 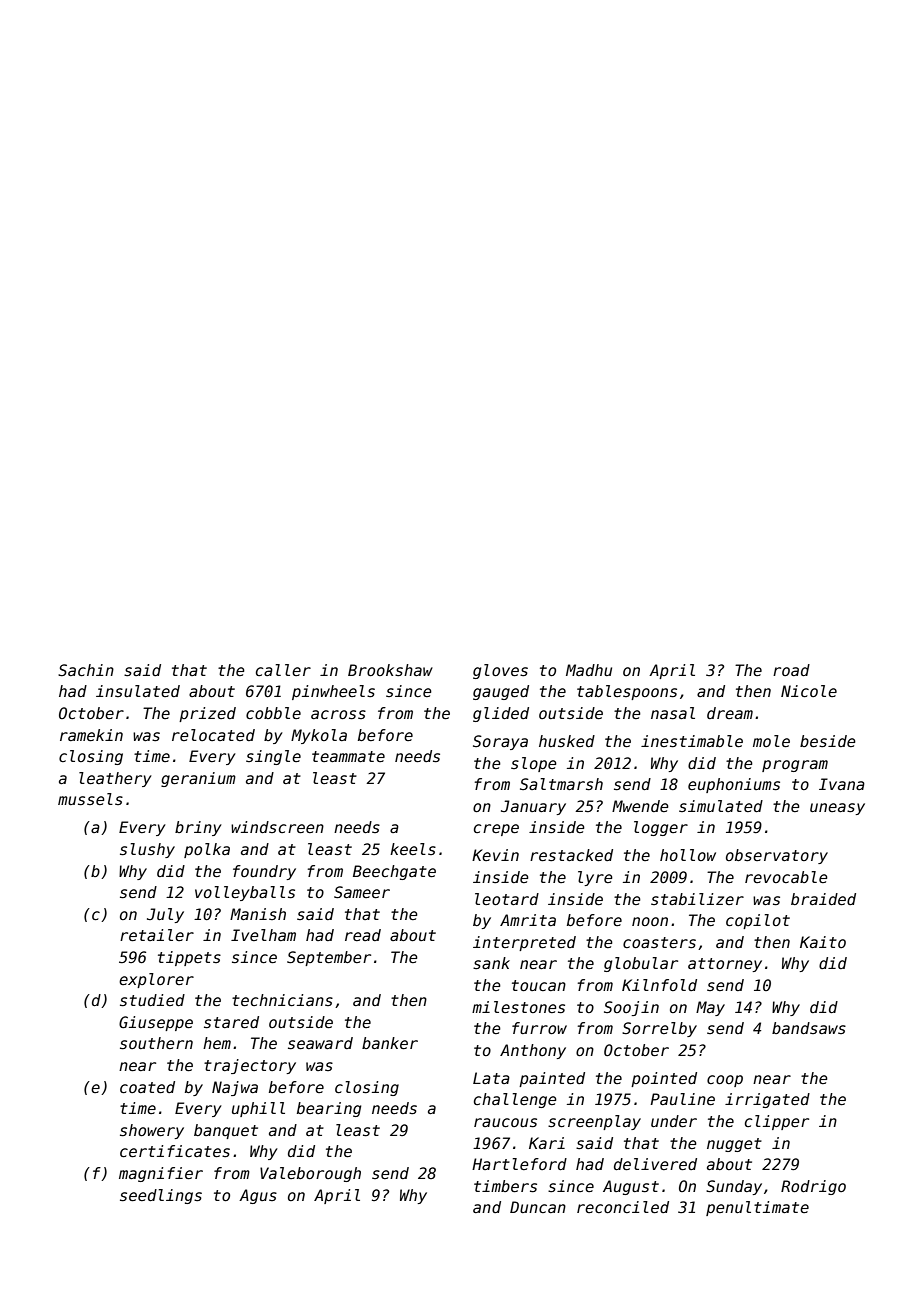 I want to click on road, so click(x=791, y=670).
